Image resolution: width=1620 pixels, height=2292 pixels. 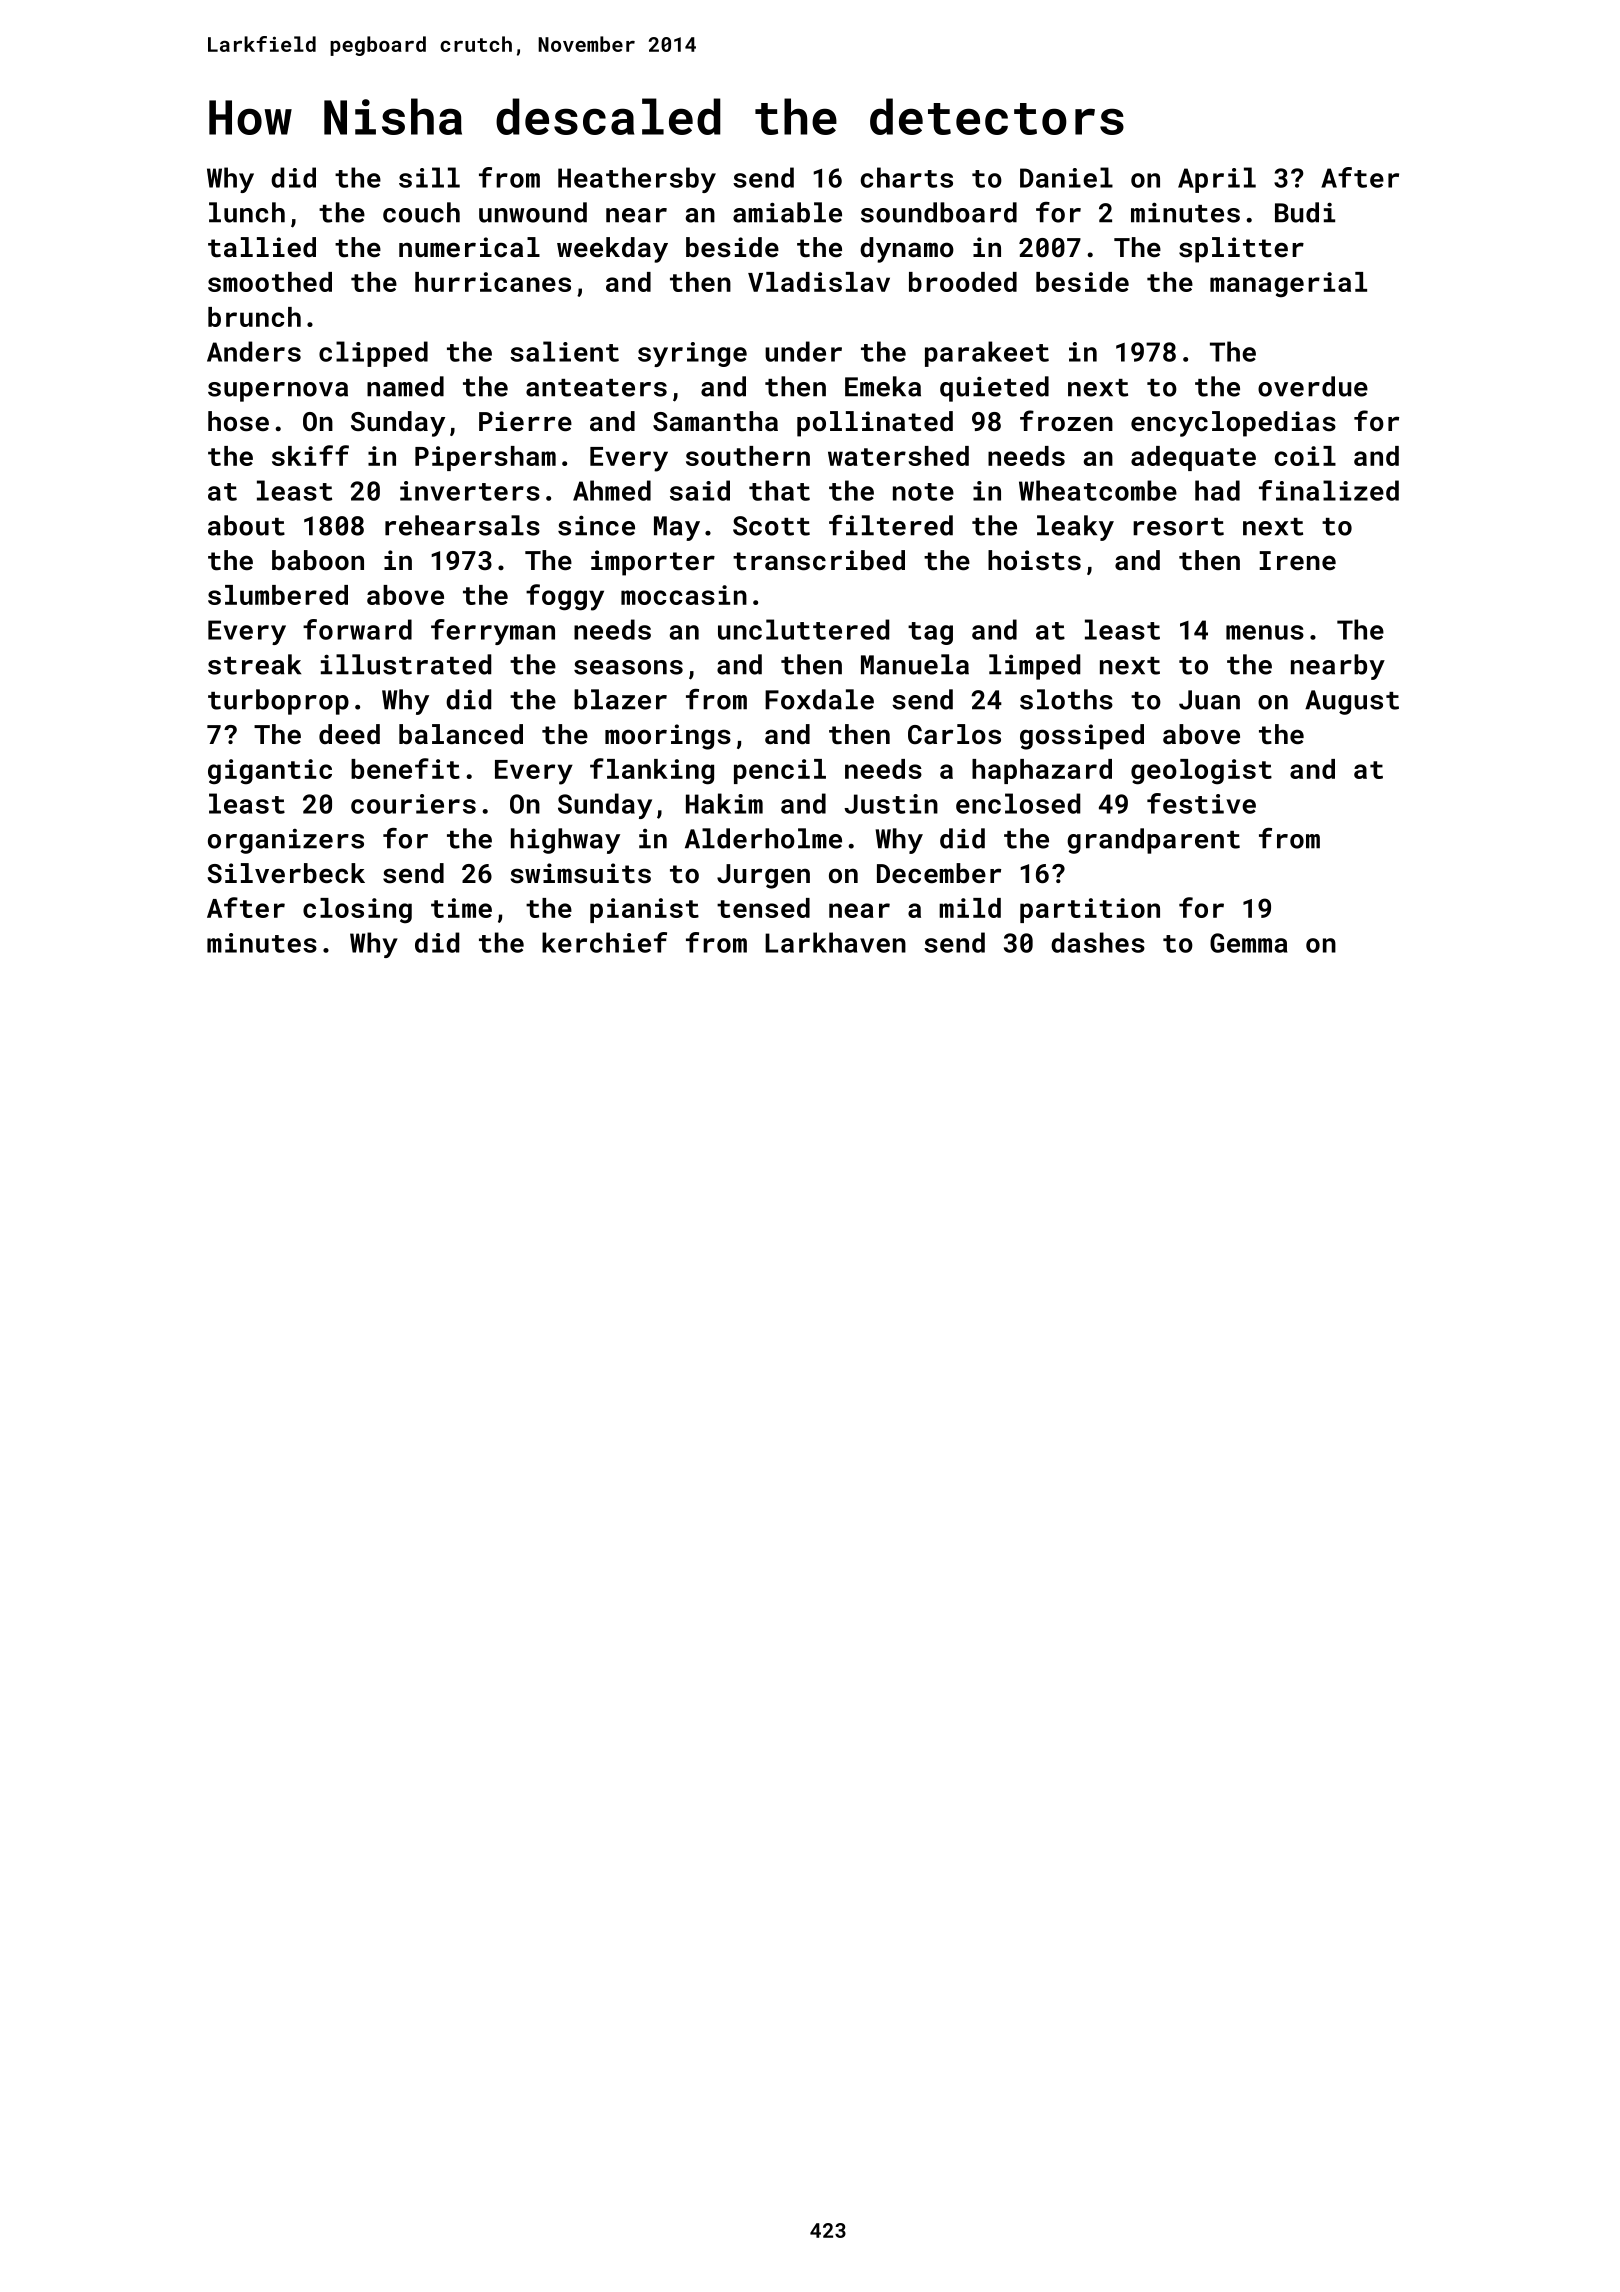 What do you see at coordinates (429, 177) in the screenshot?
I see `sill` at bounding box center [429, 177].
